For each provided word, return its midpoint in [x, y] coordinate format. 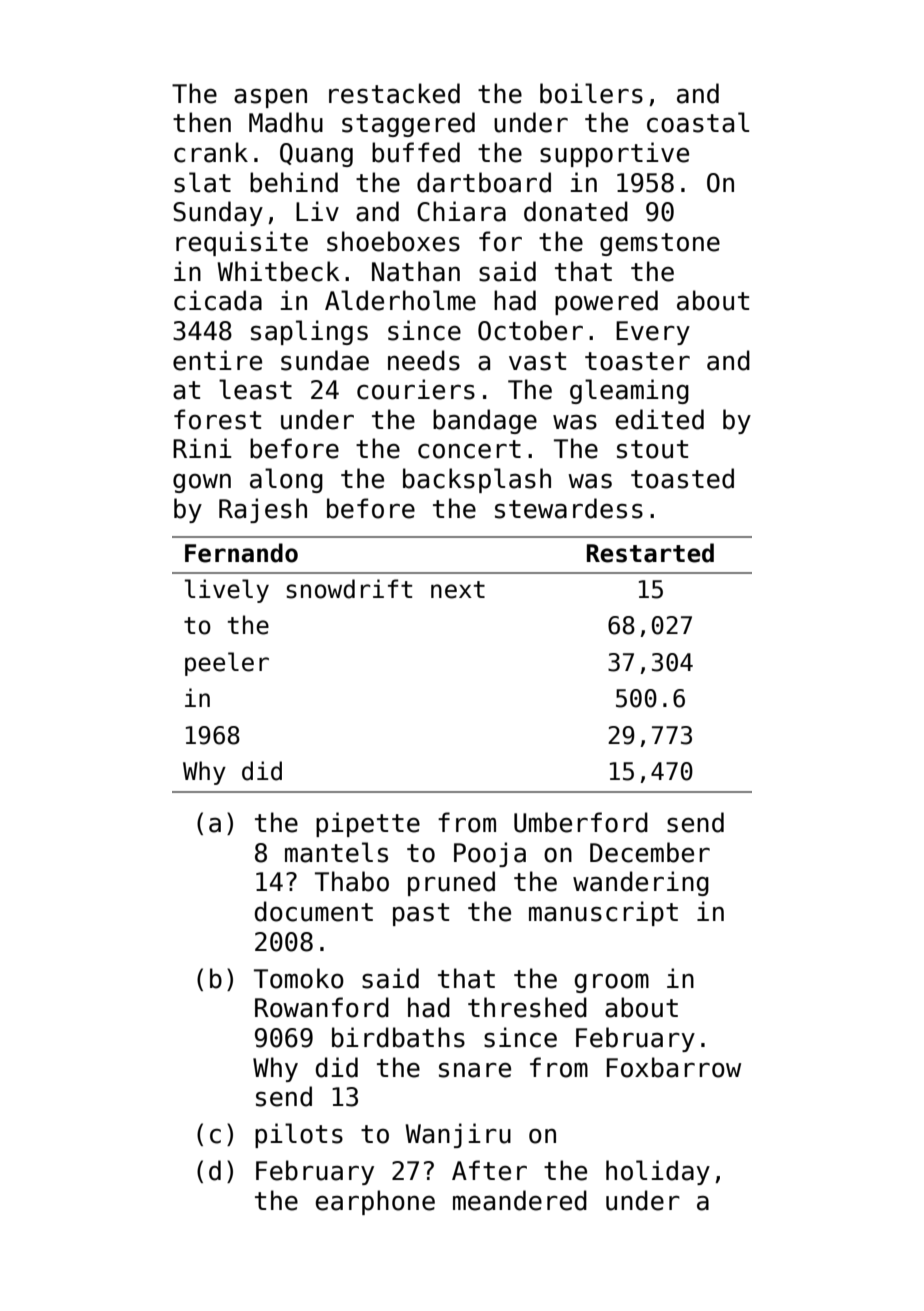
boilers [591, 93]
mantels [336, 852]
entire [217, 360]
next [458, 590]
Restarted [650, 553]
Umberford [581, 822]
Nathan [416, 271]
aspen [270, 98]
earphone [375, 1202]
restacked [394, 93]
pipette [368, 824]
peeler [227, 664]
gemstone [660, 244]
